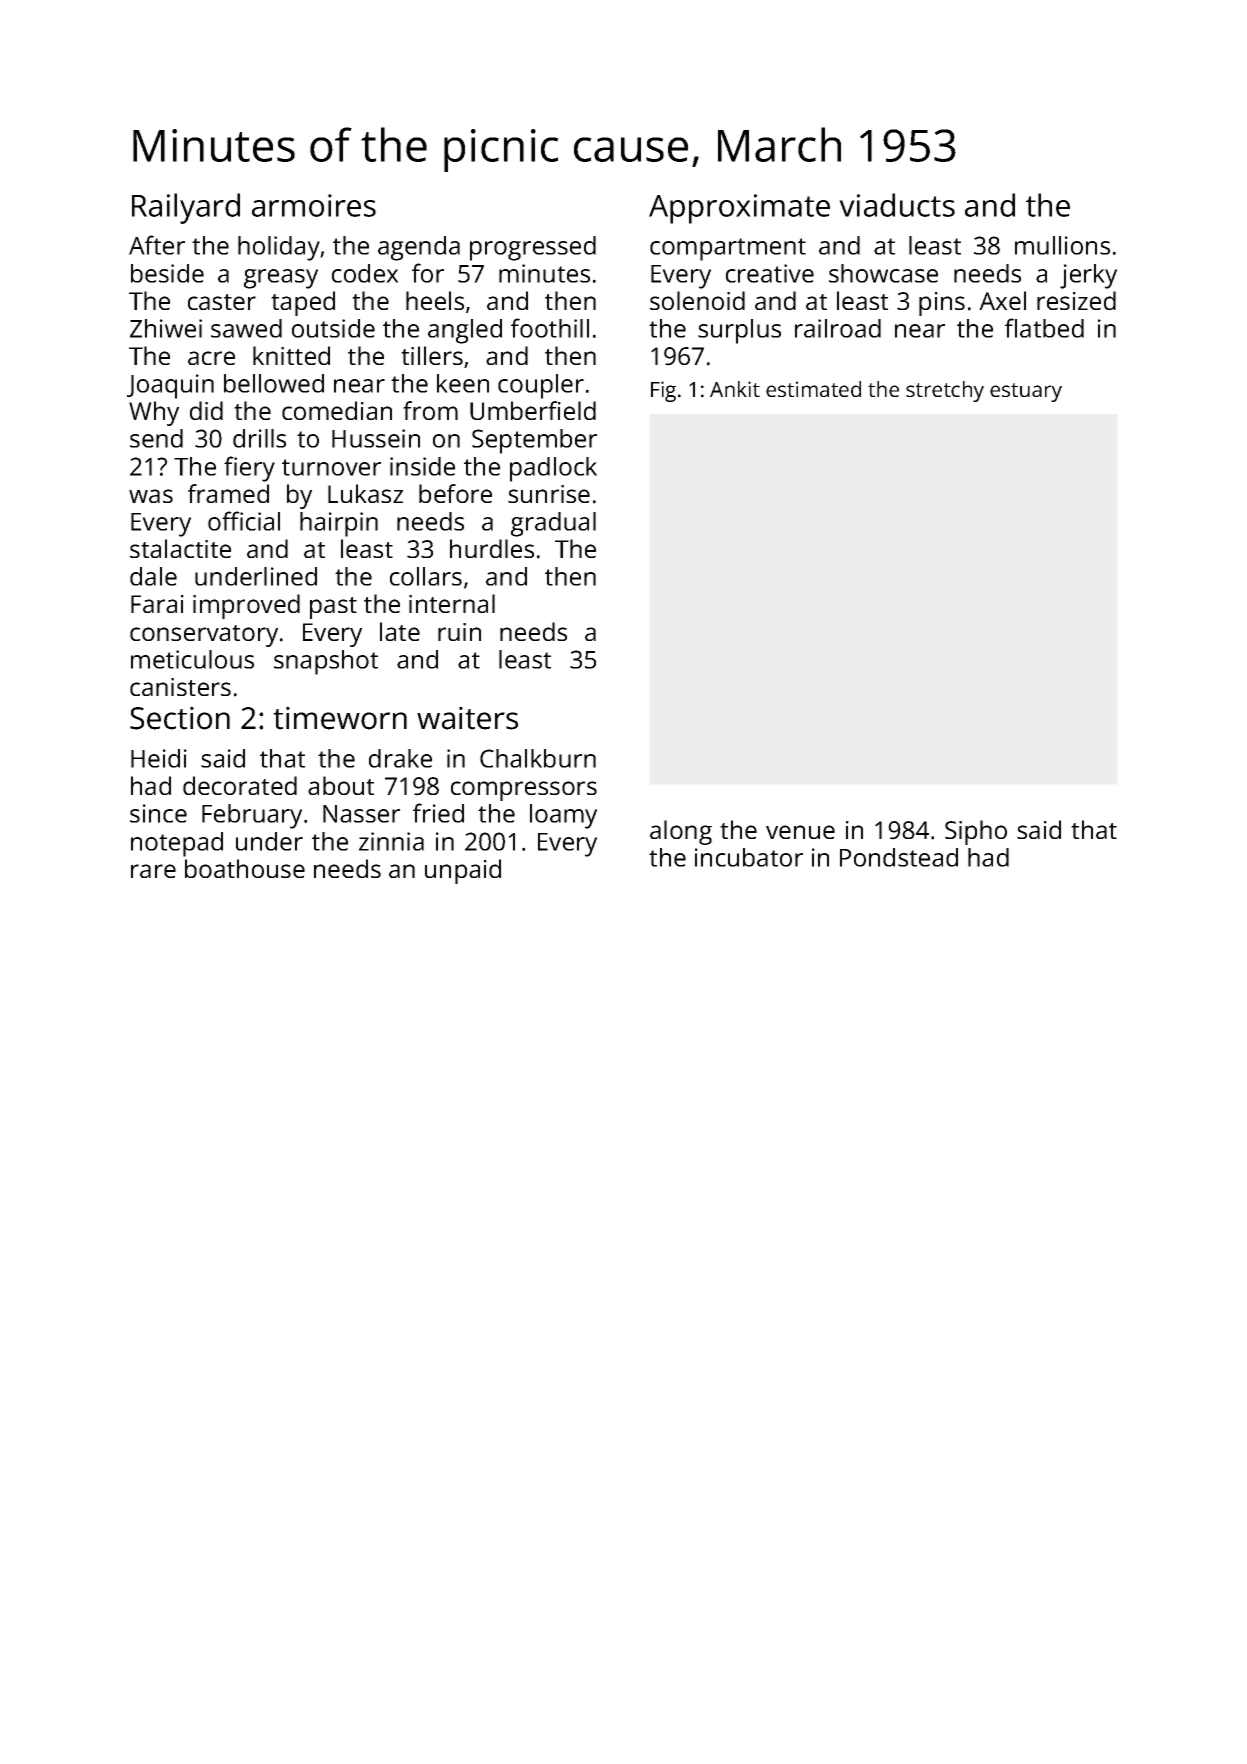  I want to click on sunrise, so click(549, 494).
